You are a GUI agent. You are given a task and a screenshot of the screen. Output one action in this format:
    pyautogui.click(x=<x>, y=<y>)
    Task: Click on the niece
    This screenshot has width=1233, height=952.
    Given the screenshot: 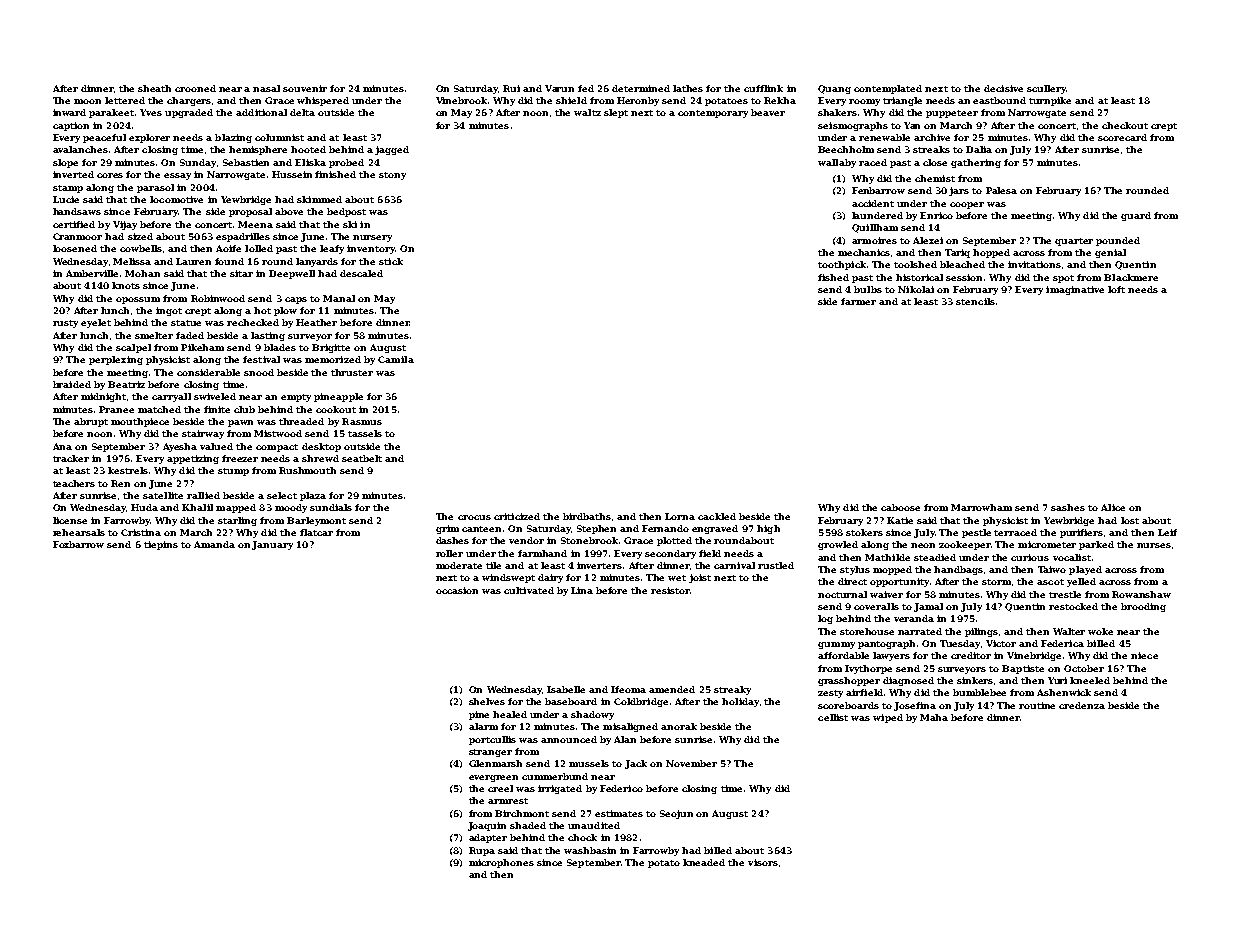 What is the action you would take?
    pyautogui.click(x=1144, y=655)
